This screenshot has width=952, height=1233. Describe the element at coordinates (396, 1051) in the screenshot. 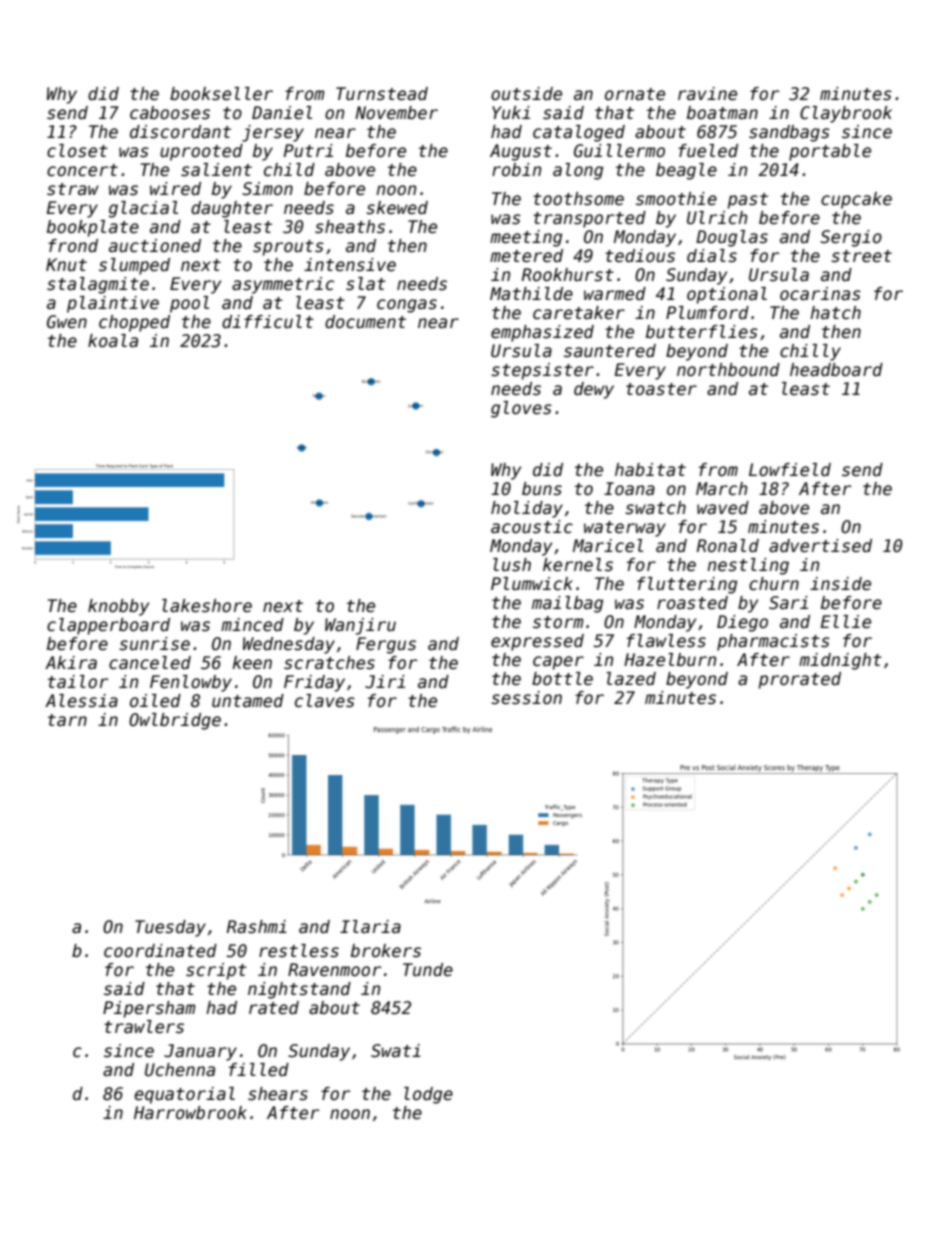

I see `Swati` at that location.
